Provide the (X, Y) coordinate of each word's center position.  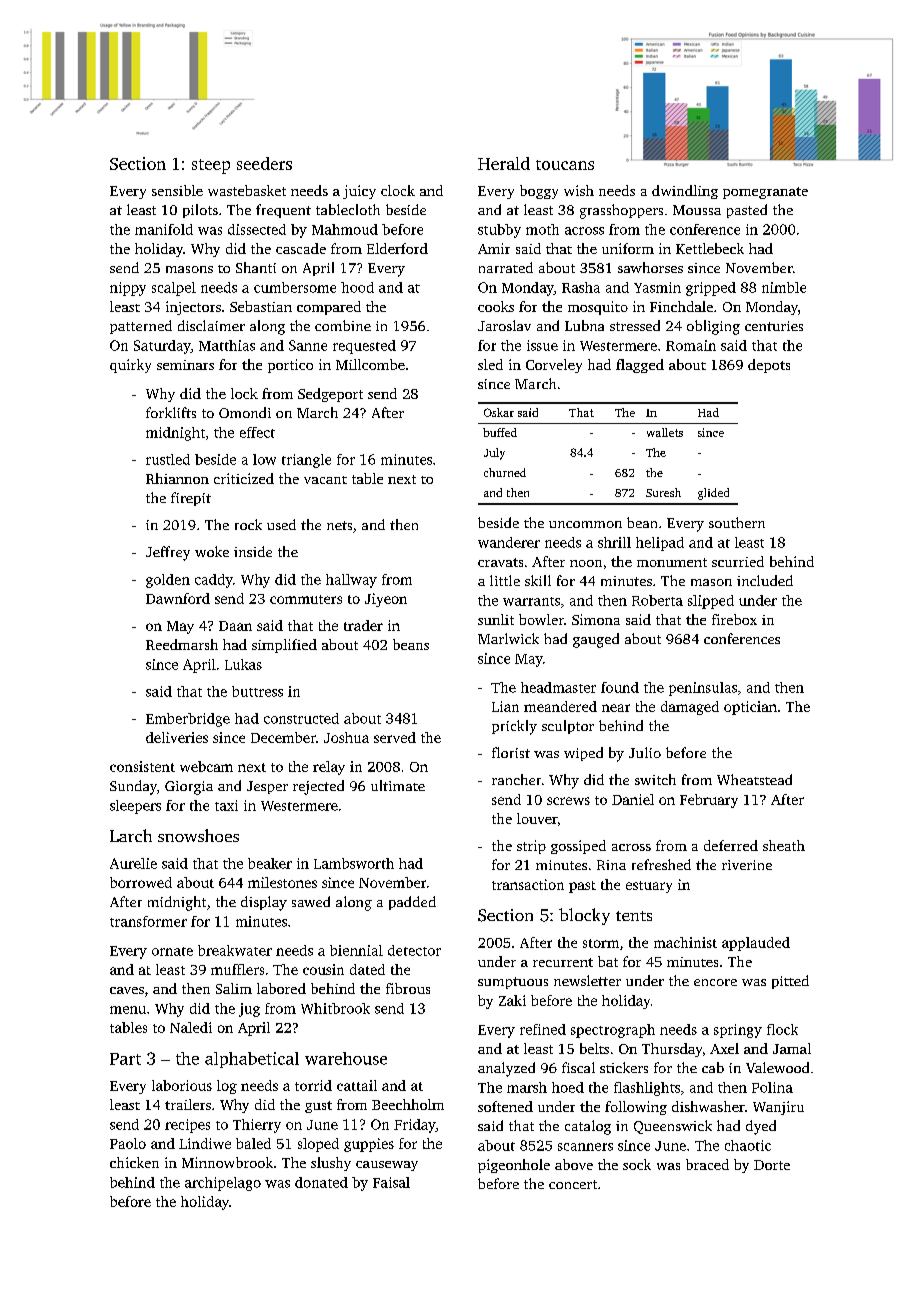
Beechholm (408, 1104)
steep (211, 166)
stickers (624, 1067)
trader (363, 625)
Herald (504, 163)
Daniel (633, 799)
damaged (690, 708)
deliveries (177, 737)
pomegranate (765, 193)
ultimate (398, 785)
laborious (182, 1085)
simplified (284, 646)
